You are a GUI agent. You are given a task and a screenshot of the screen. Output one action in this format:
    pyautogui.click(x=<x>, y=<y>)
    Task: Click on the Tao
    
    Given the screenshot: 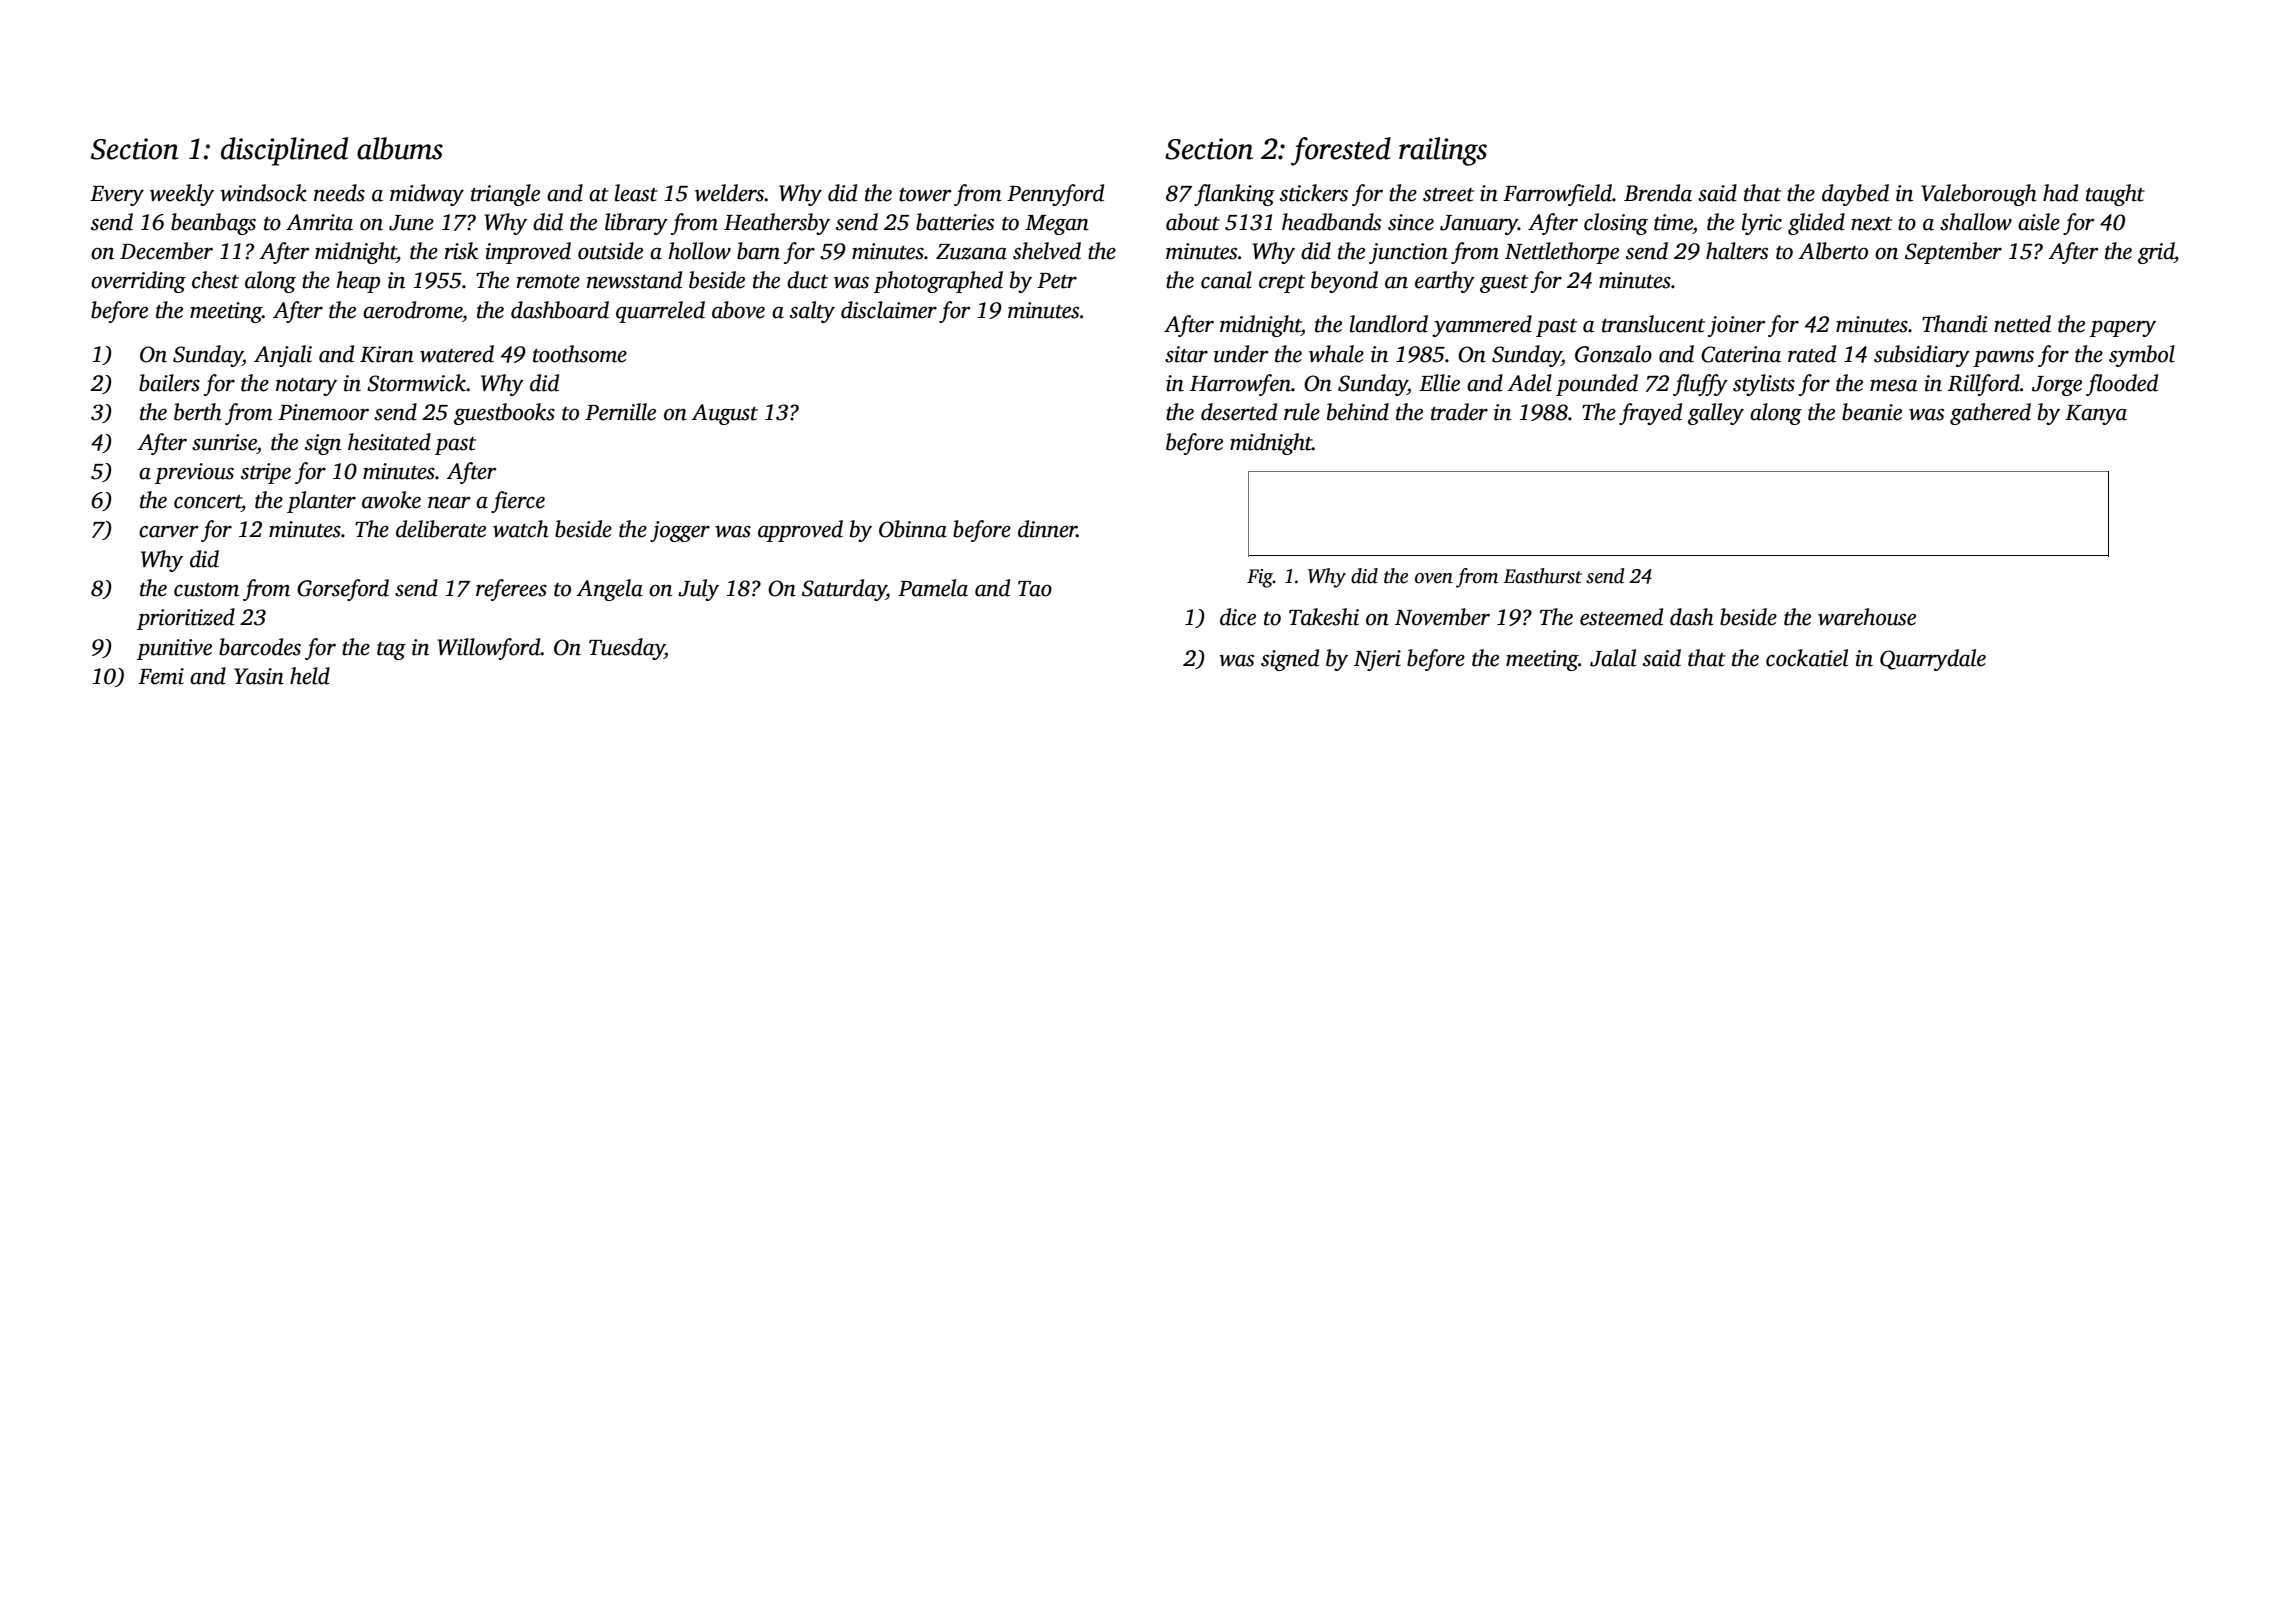 What is the action you would take?
    pyautogui.click(x=1035, y=589)
